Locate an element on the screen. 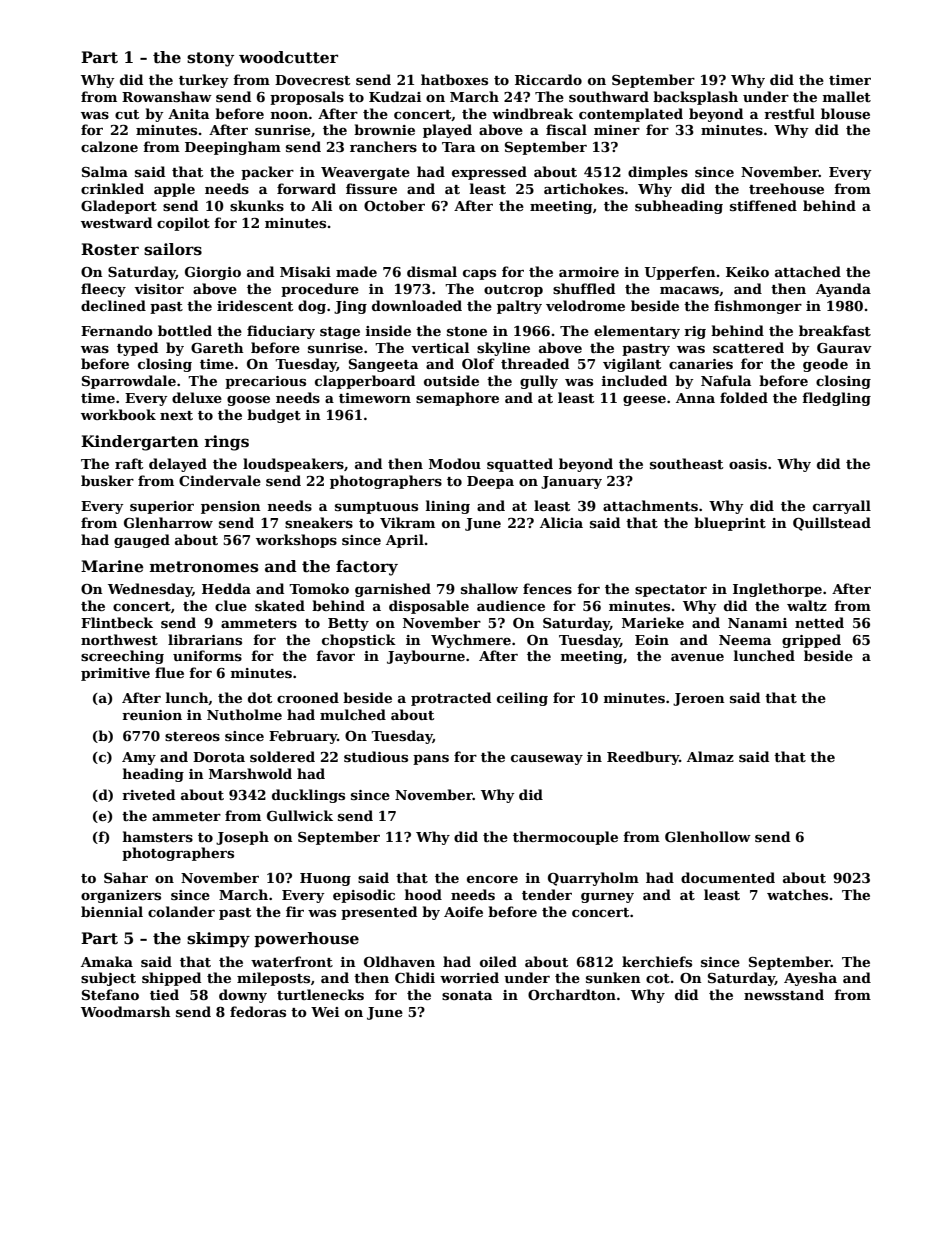  spectator is located at coordinates (671, 591).
